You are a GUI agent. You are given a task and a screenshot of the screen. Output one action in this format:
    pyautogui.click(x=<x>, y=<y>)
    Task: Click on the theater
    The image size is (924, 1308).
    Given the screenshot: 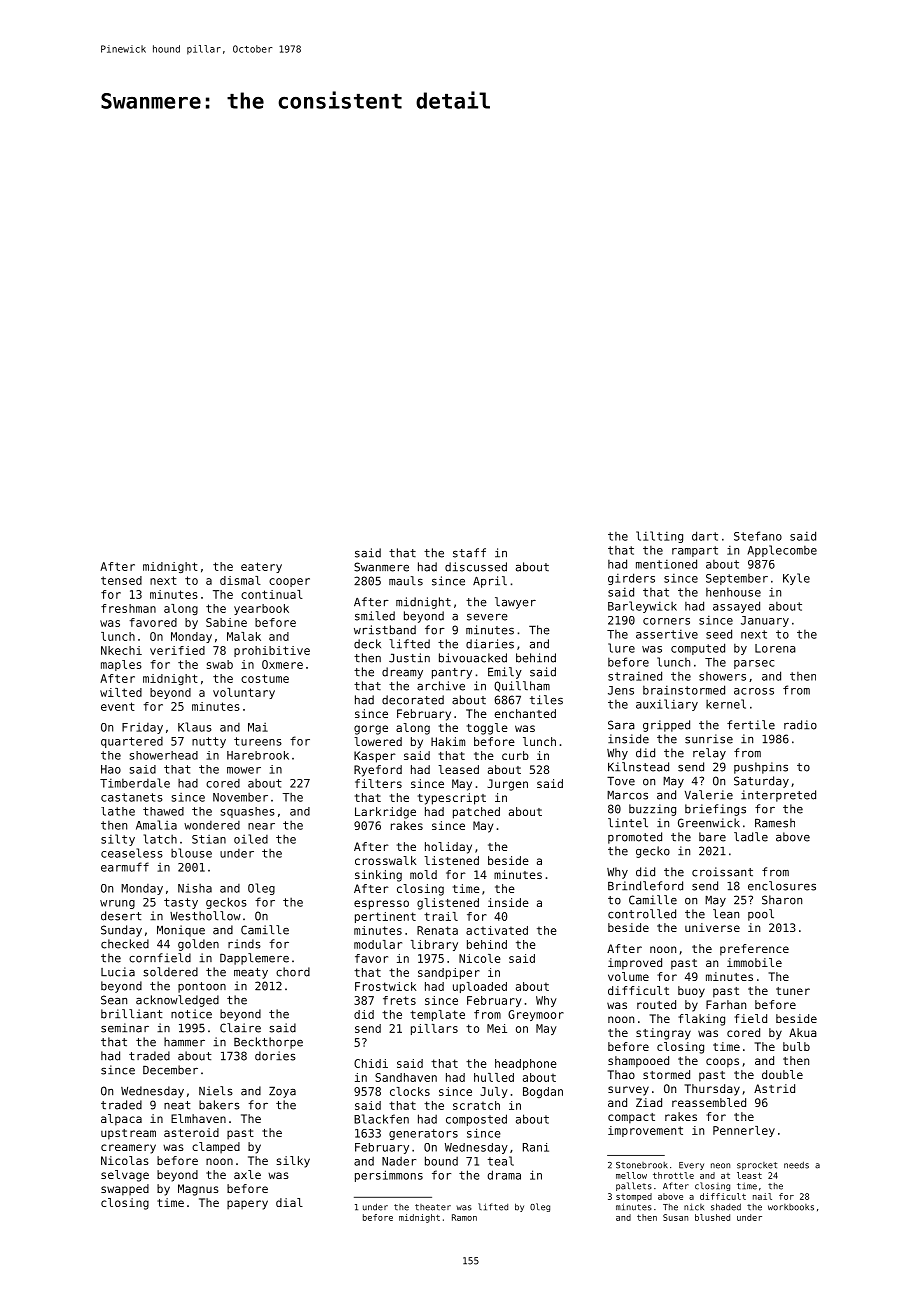 What is the action you would take?
    pyautogui.click(x=433, y=1207)
